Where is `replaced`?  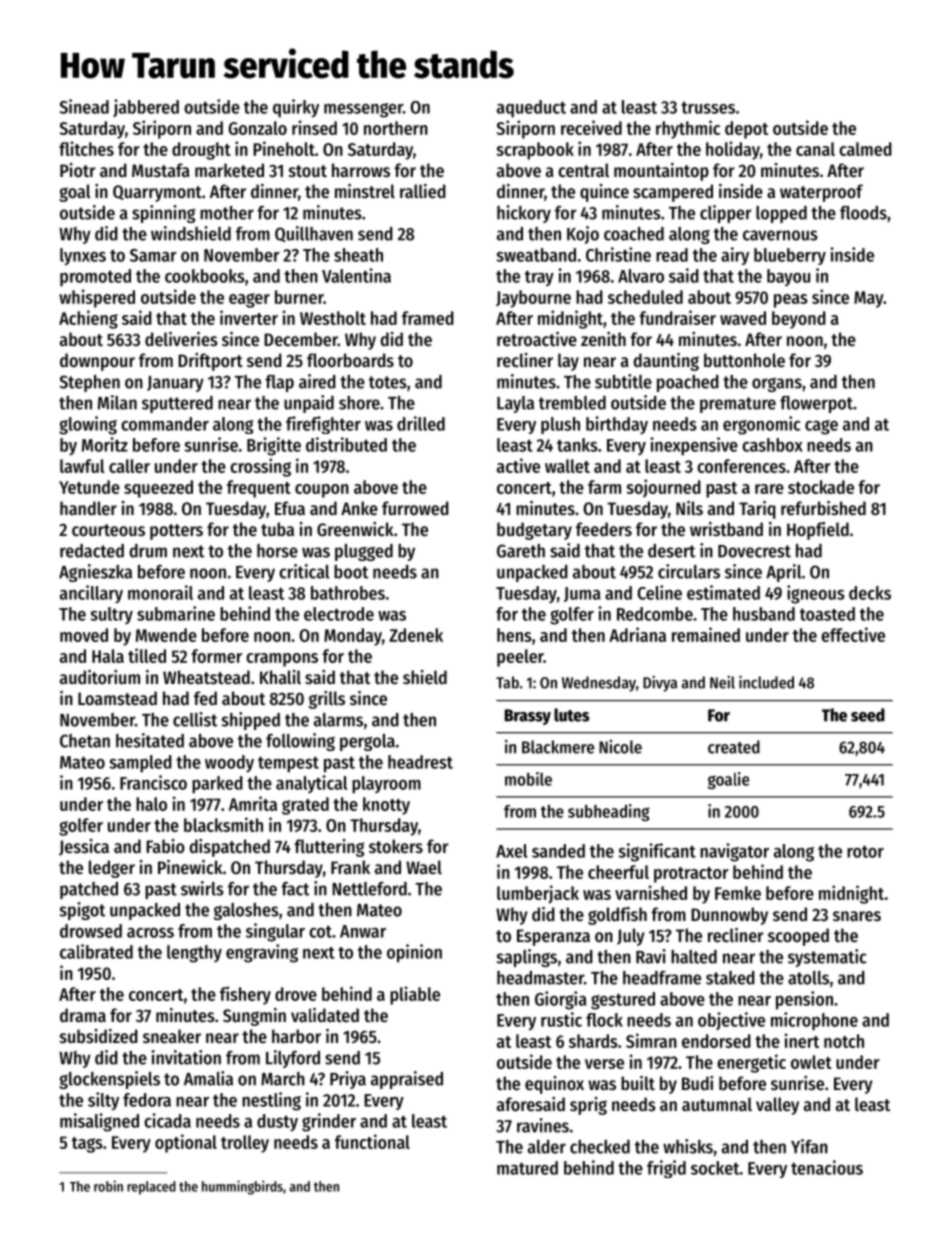
replaced is located at coordinates (151, 1188).
